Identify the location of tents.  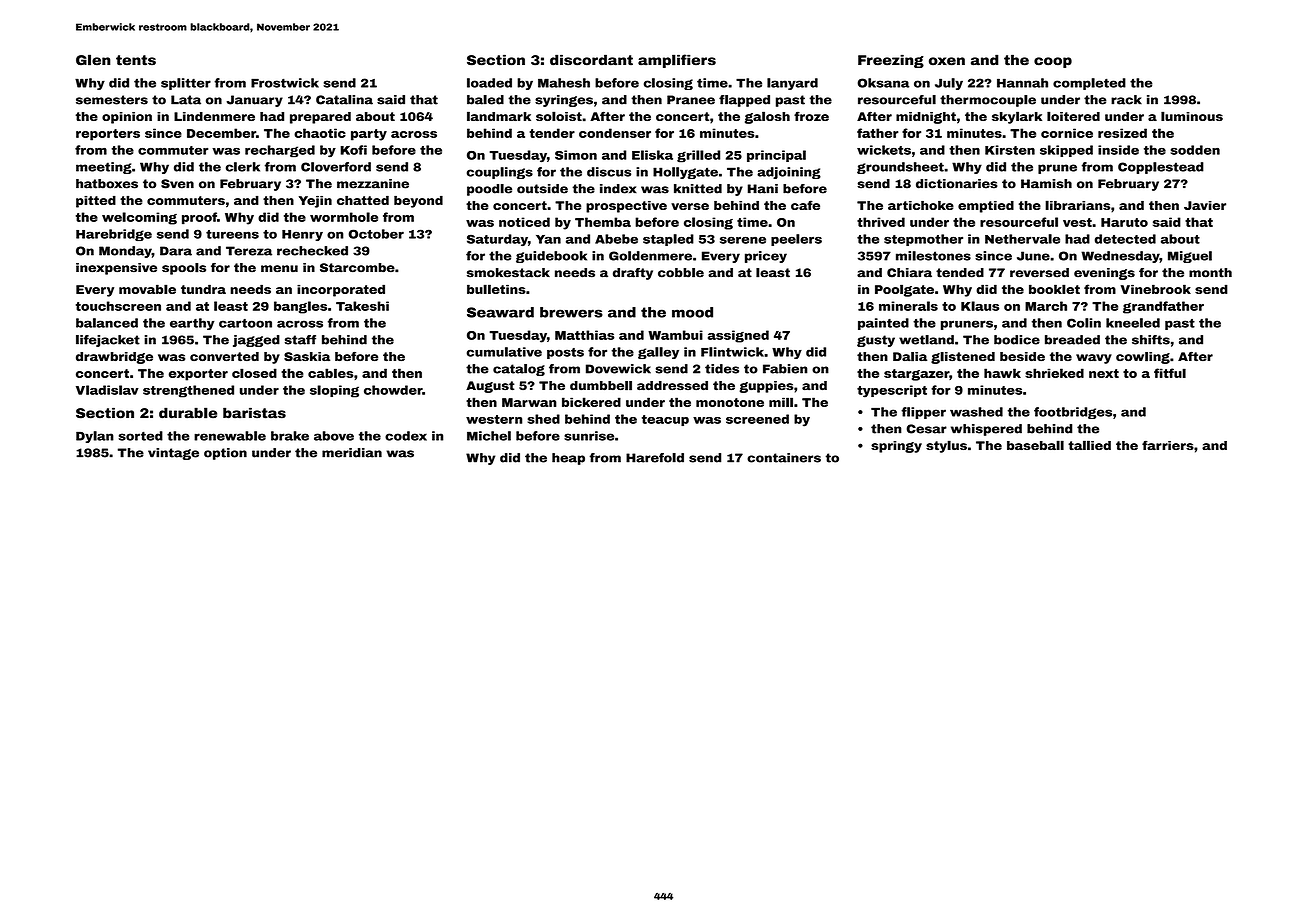
(136, 60).
